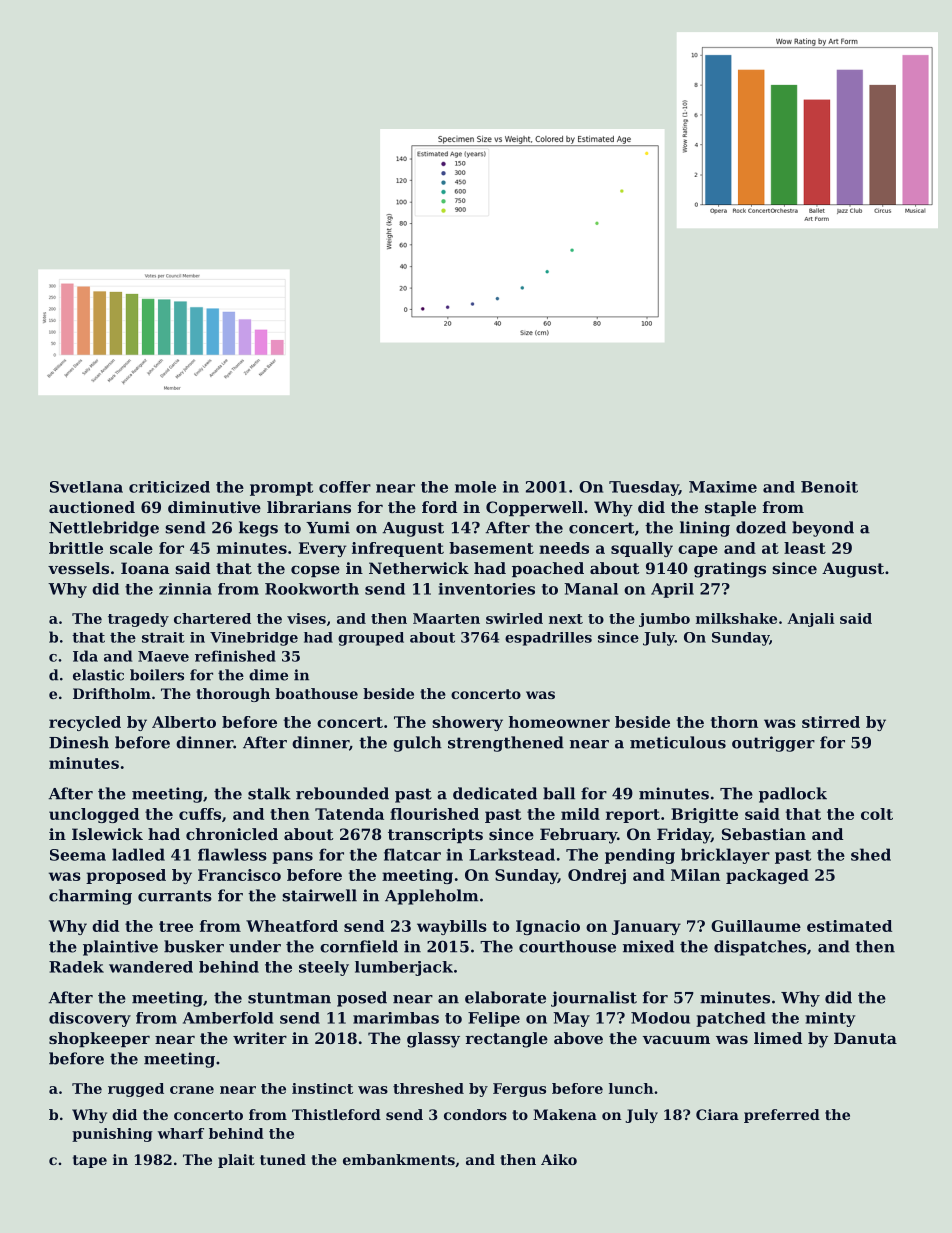 The height and width of the screenshot is (1233, 952). What do you see at coordinates (475, 487) in the screenshot?
I see `mole` at bounding box center [475, 487].
